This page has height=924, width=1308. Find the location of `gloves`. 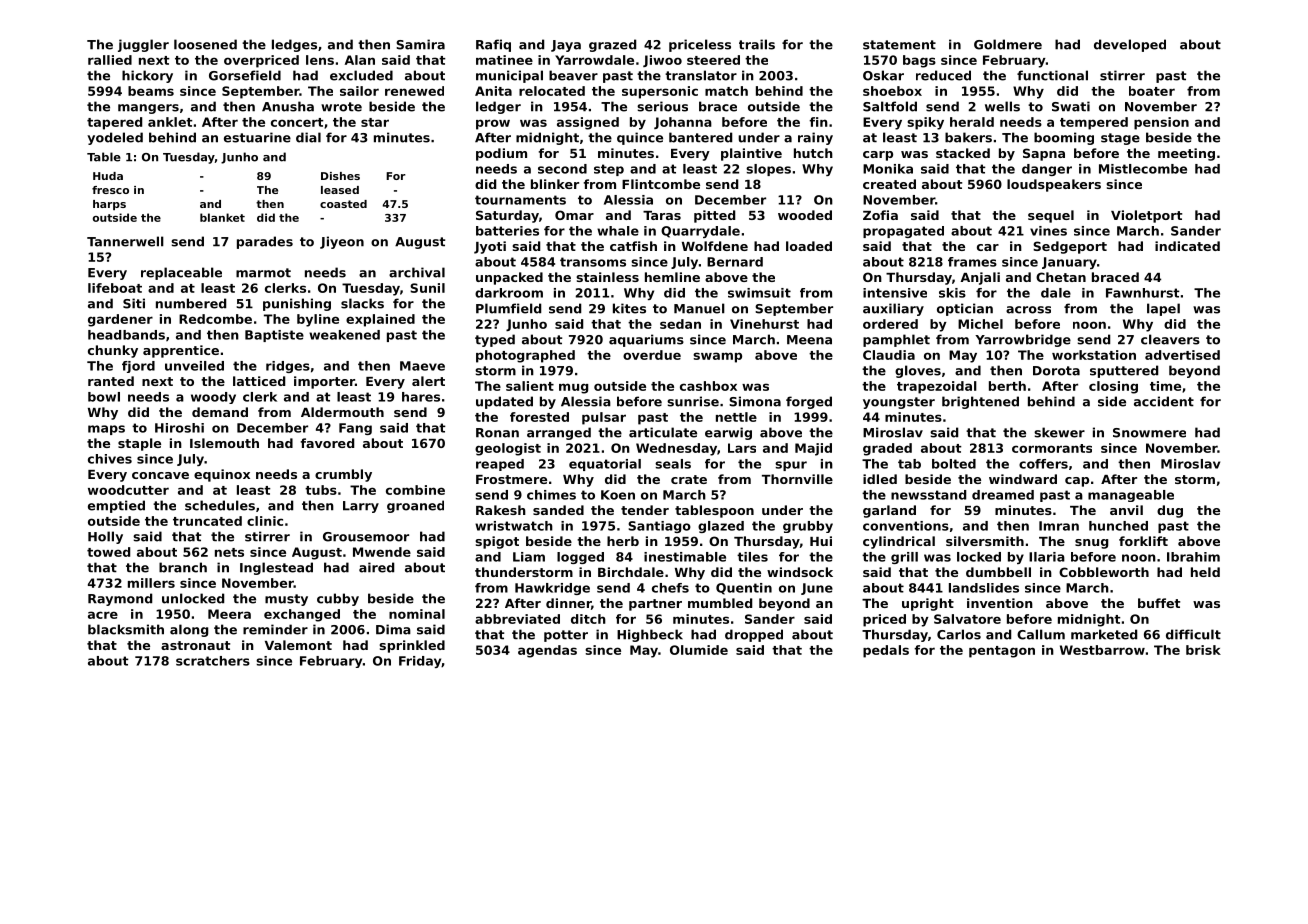

gloves is located at coordinates (918, 371).
